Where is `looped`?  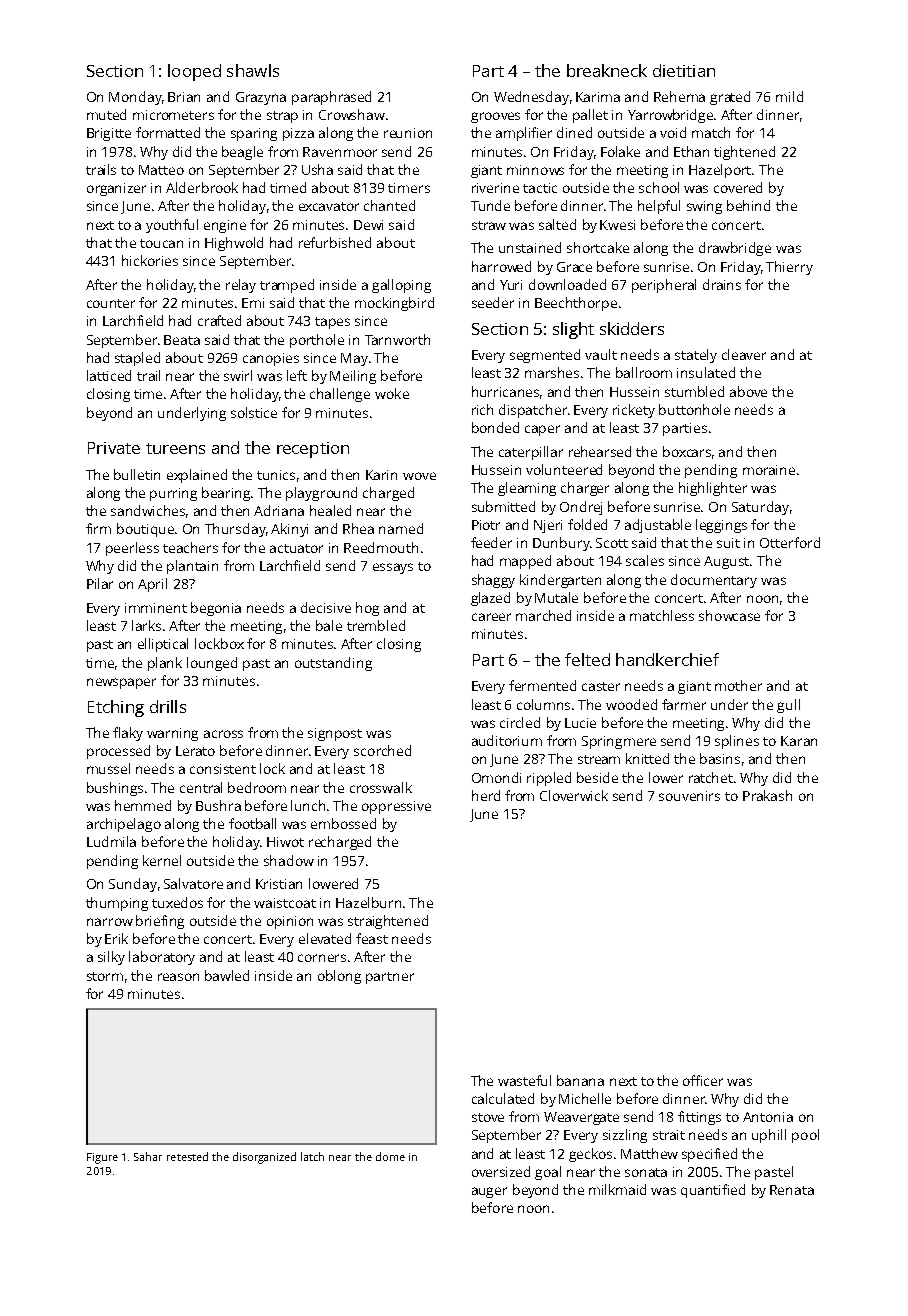
looped is located at coordinates (194, 72).
